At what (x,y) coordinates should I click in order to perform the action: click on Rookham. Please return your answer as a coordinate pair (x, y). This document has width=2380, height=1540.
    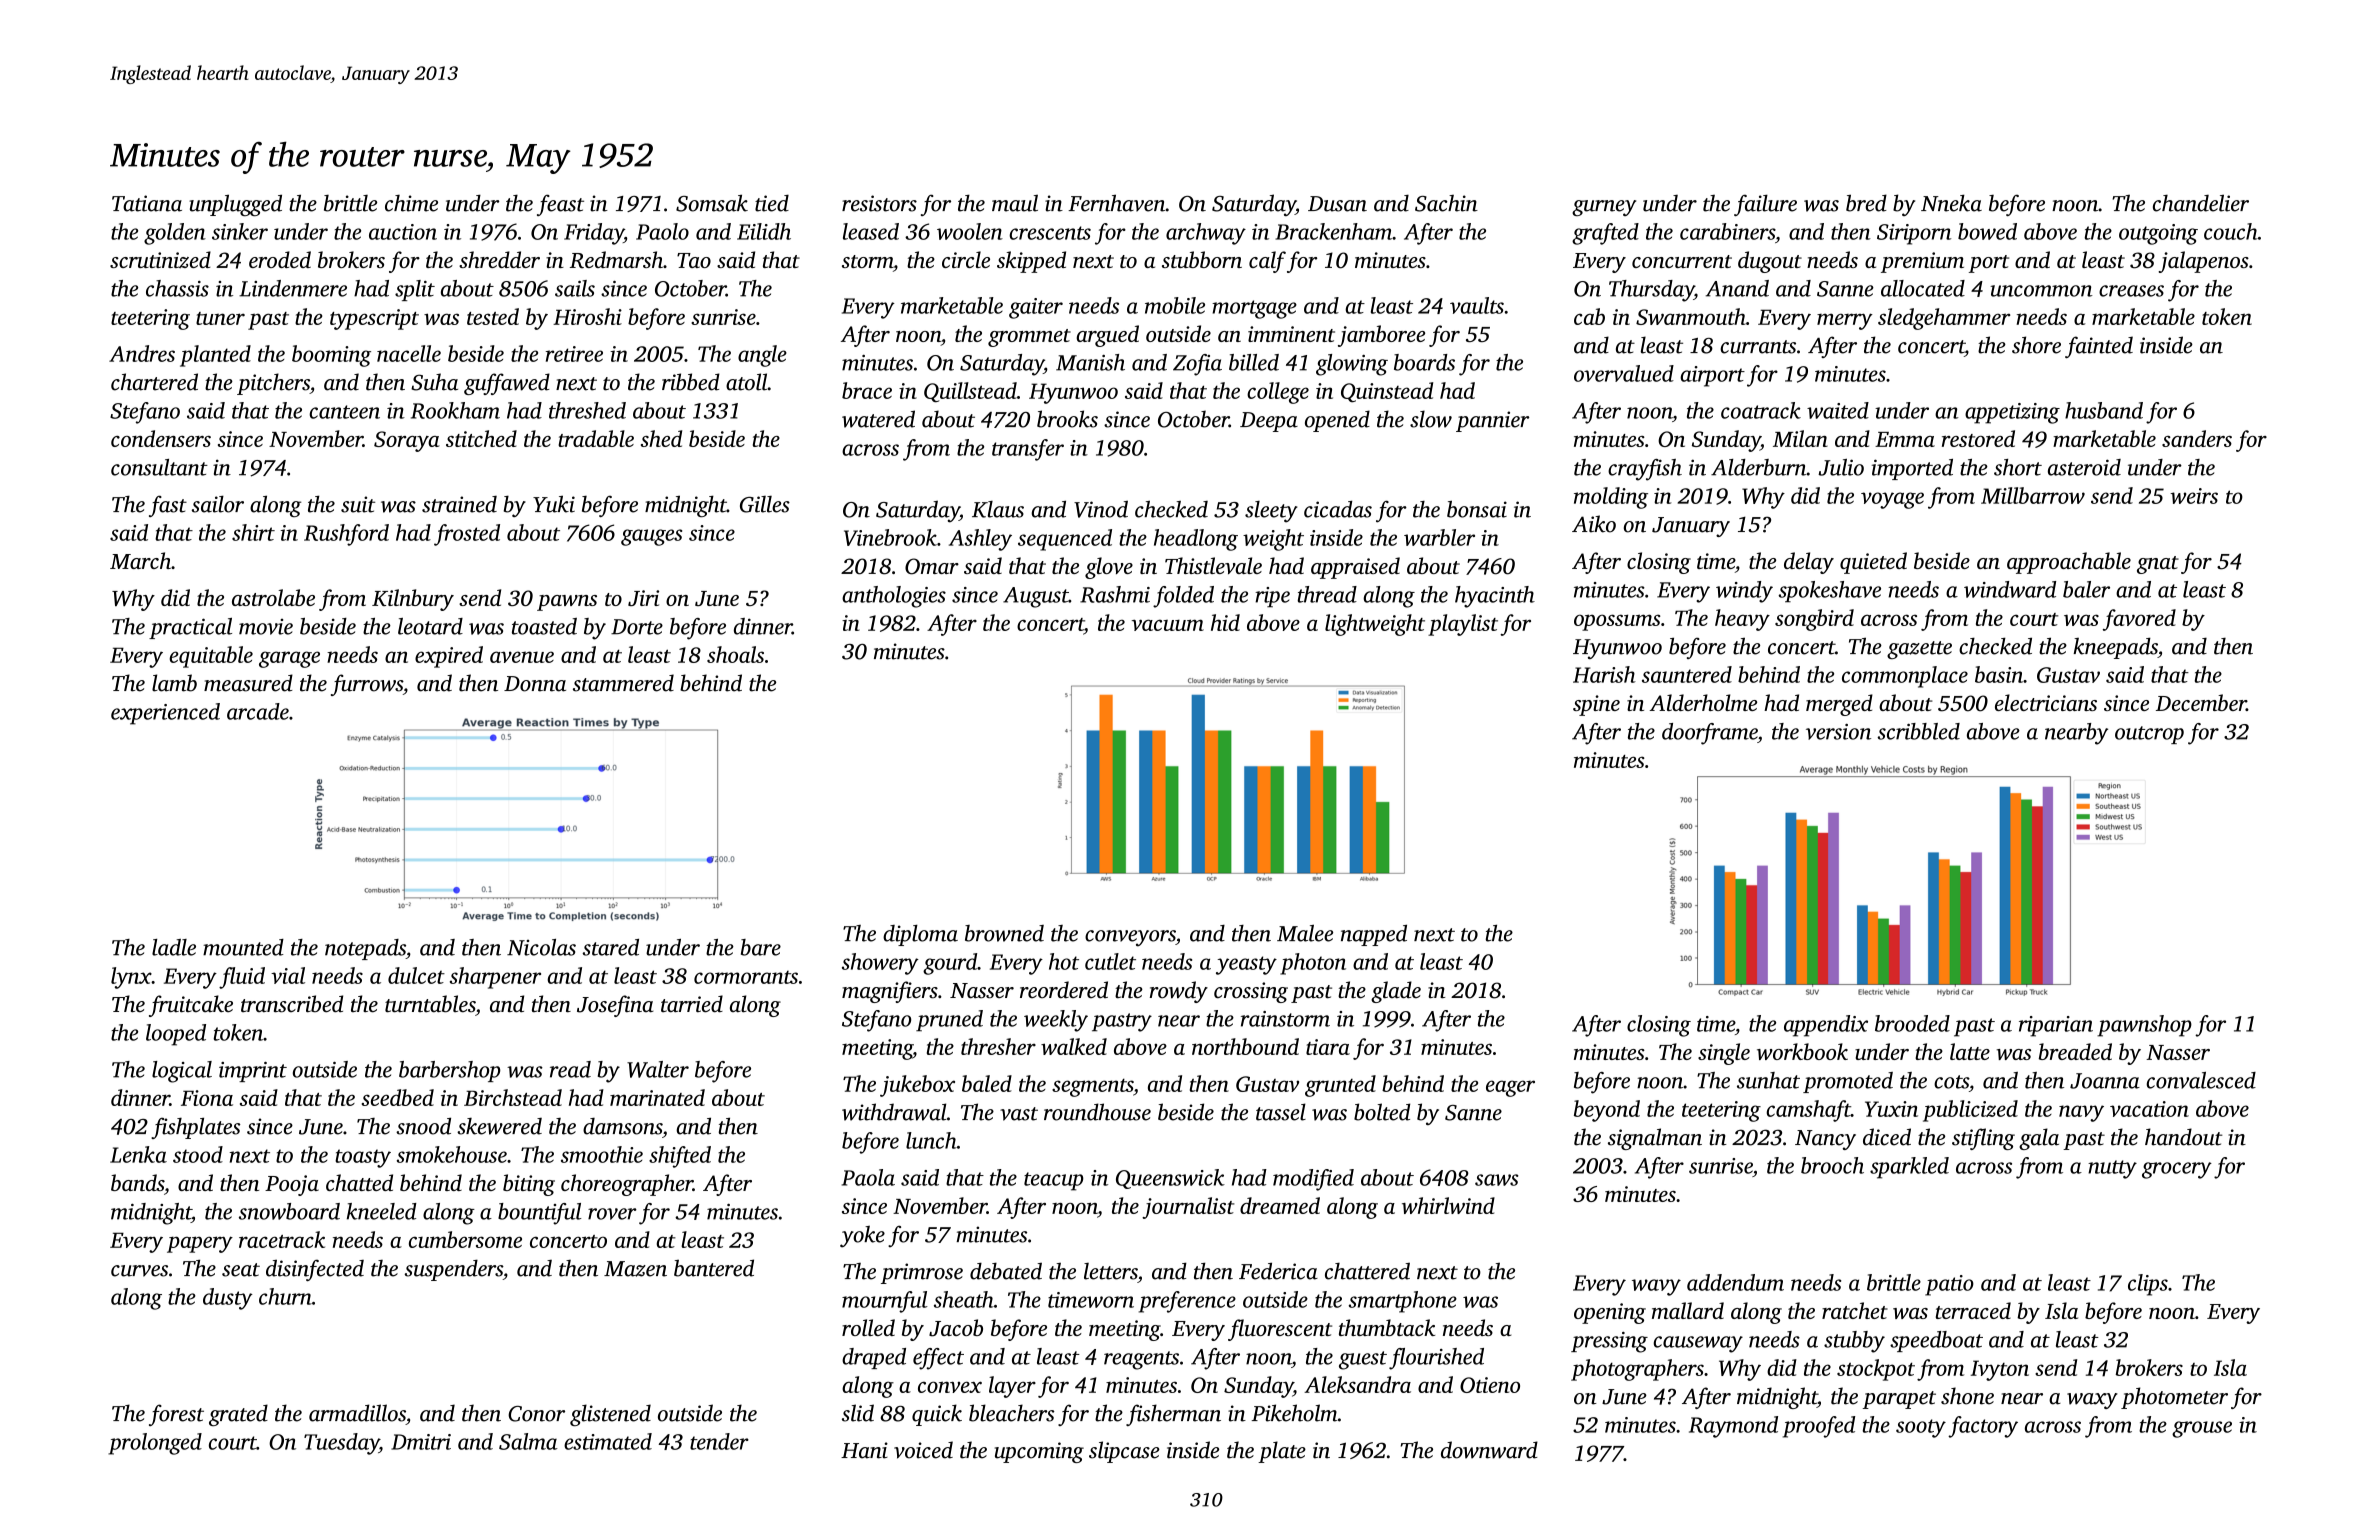
    Looking at the image, I should click on (455, 410).
